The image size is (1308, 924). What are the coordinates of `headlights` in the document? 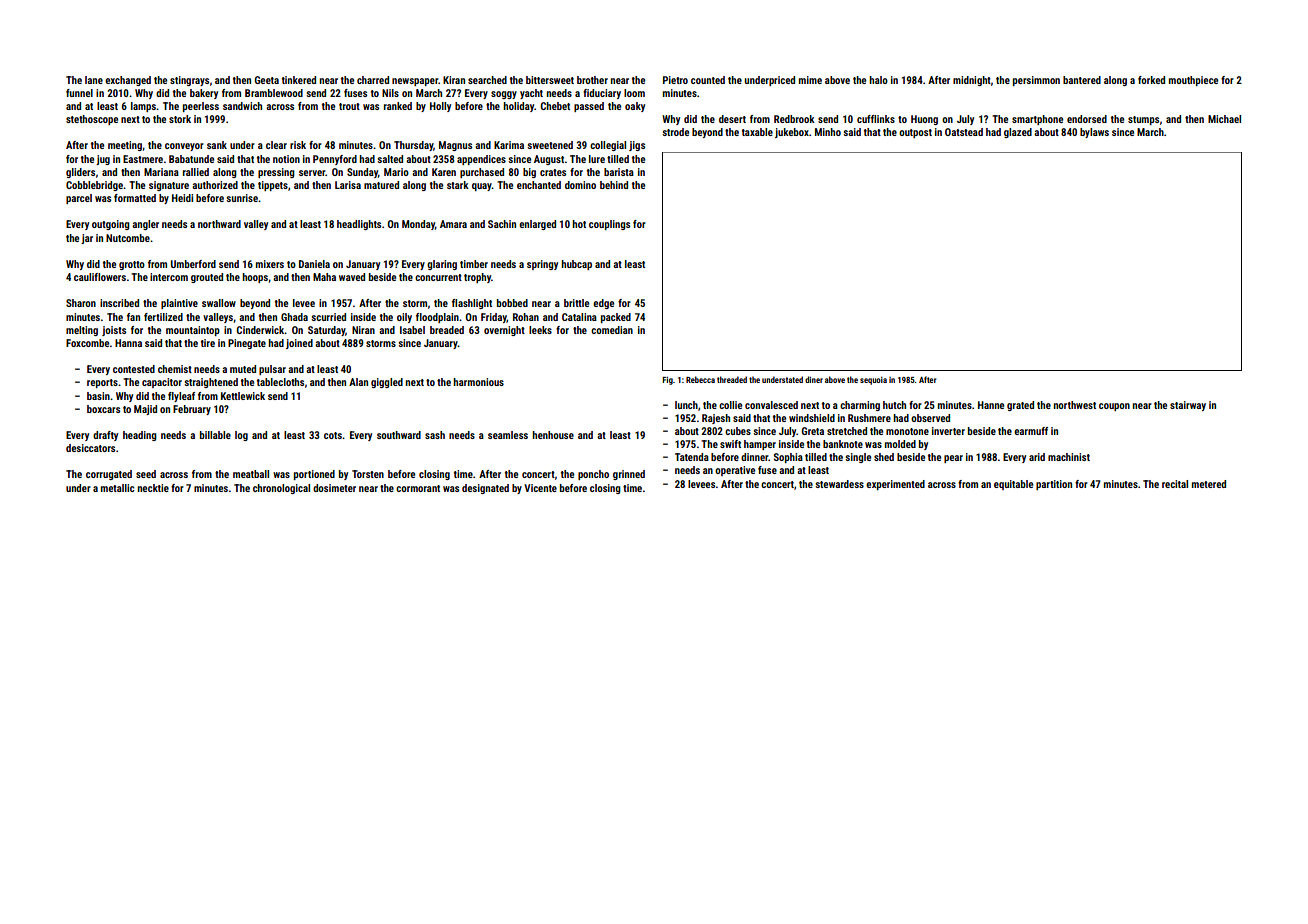 It's located at (359, 225).
